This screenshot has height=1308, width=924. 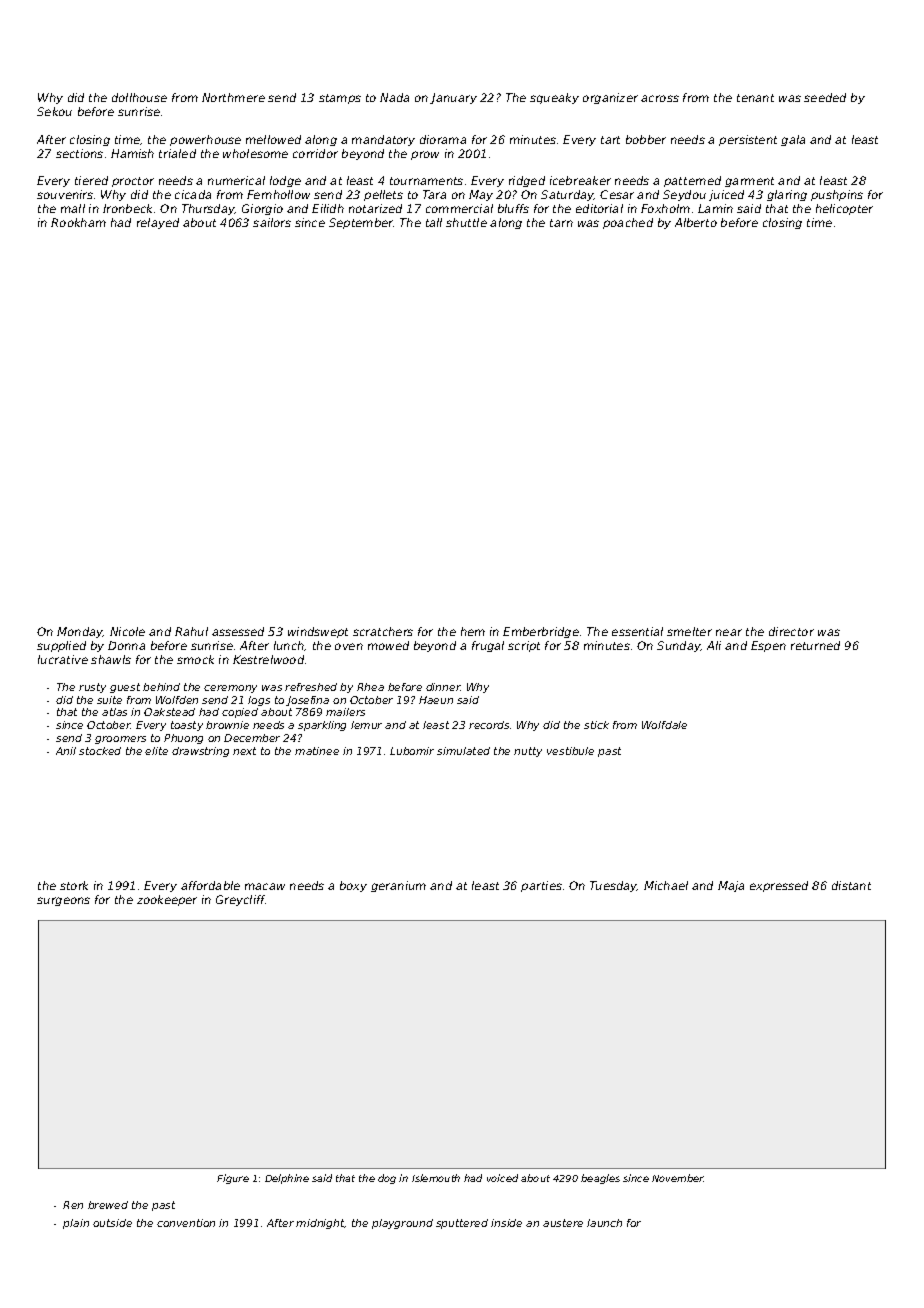 What do you see at coordinates (678, 1178) in the screenshot?
I see `November` at bounding box center [678, 1178].
